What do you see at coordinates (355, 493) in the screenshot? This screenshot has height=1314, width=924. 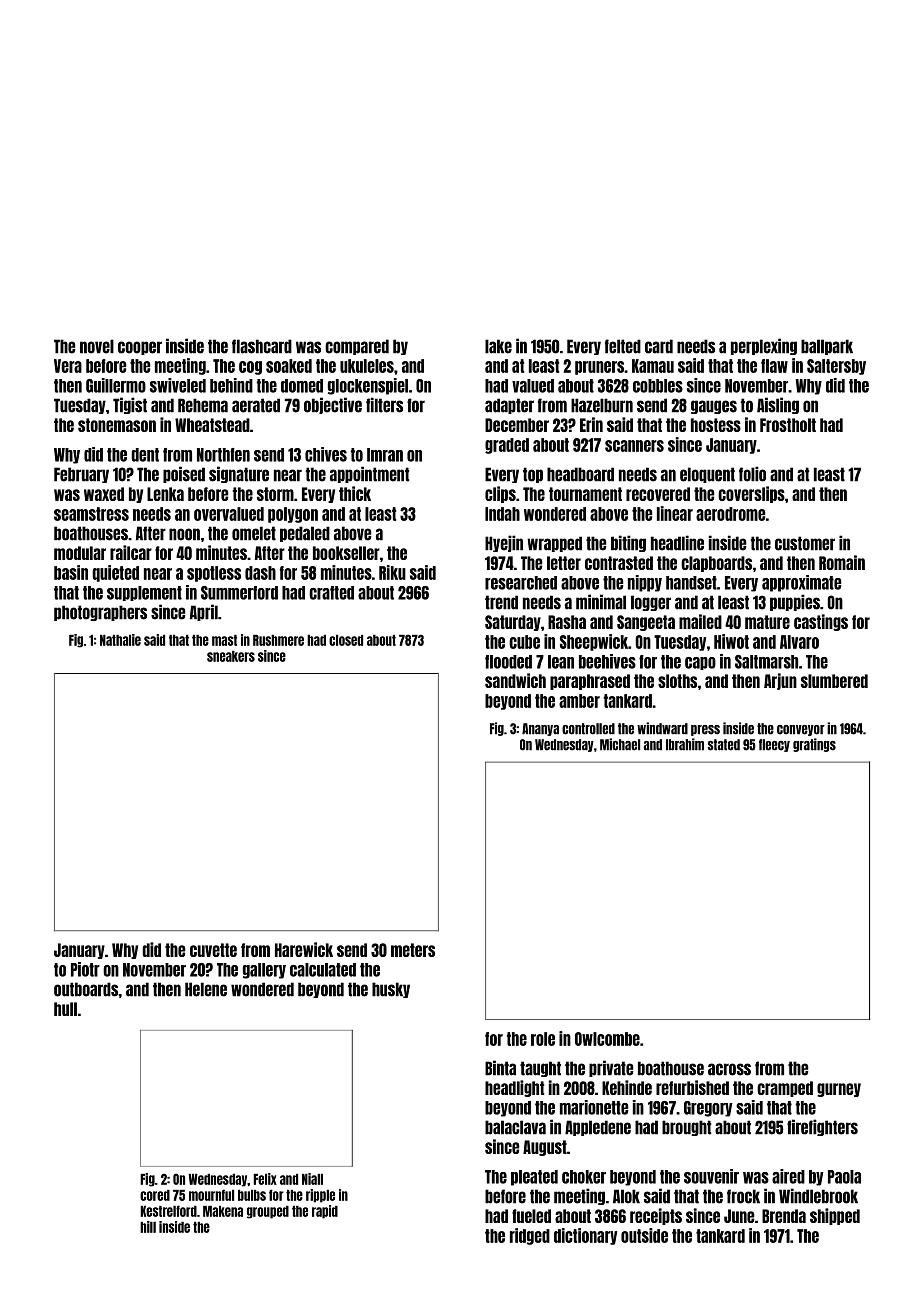 I see `thick` at bounding box center [355, 493].
